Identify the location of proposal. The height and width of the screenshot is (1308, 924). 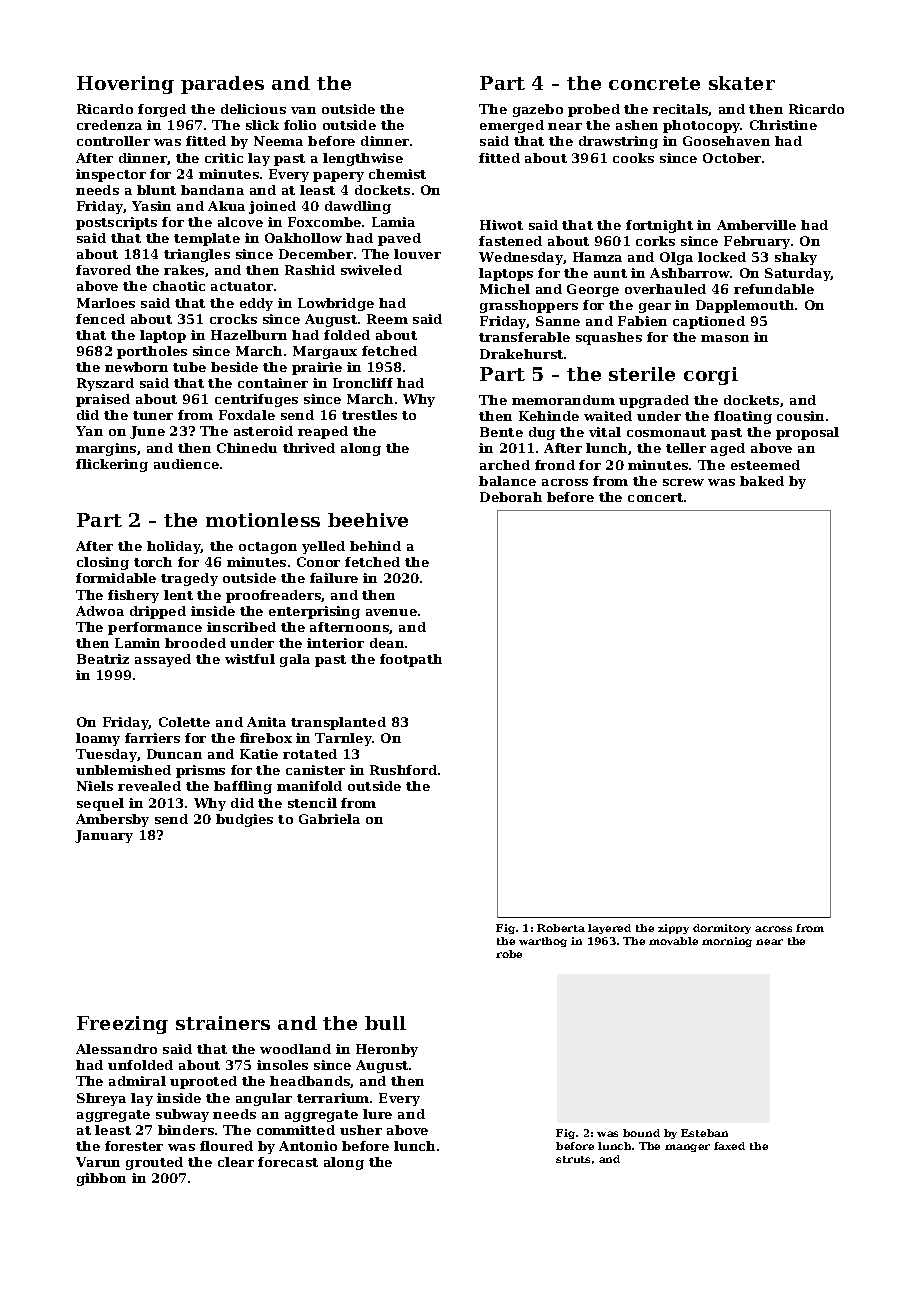
(807, 433).
